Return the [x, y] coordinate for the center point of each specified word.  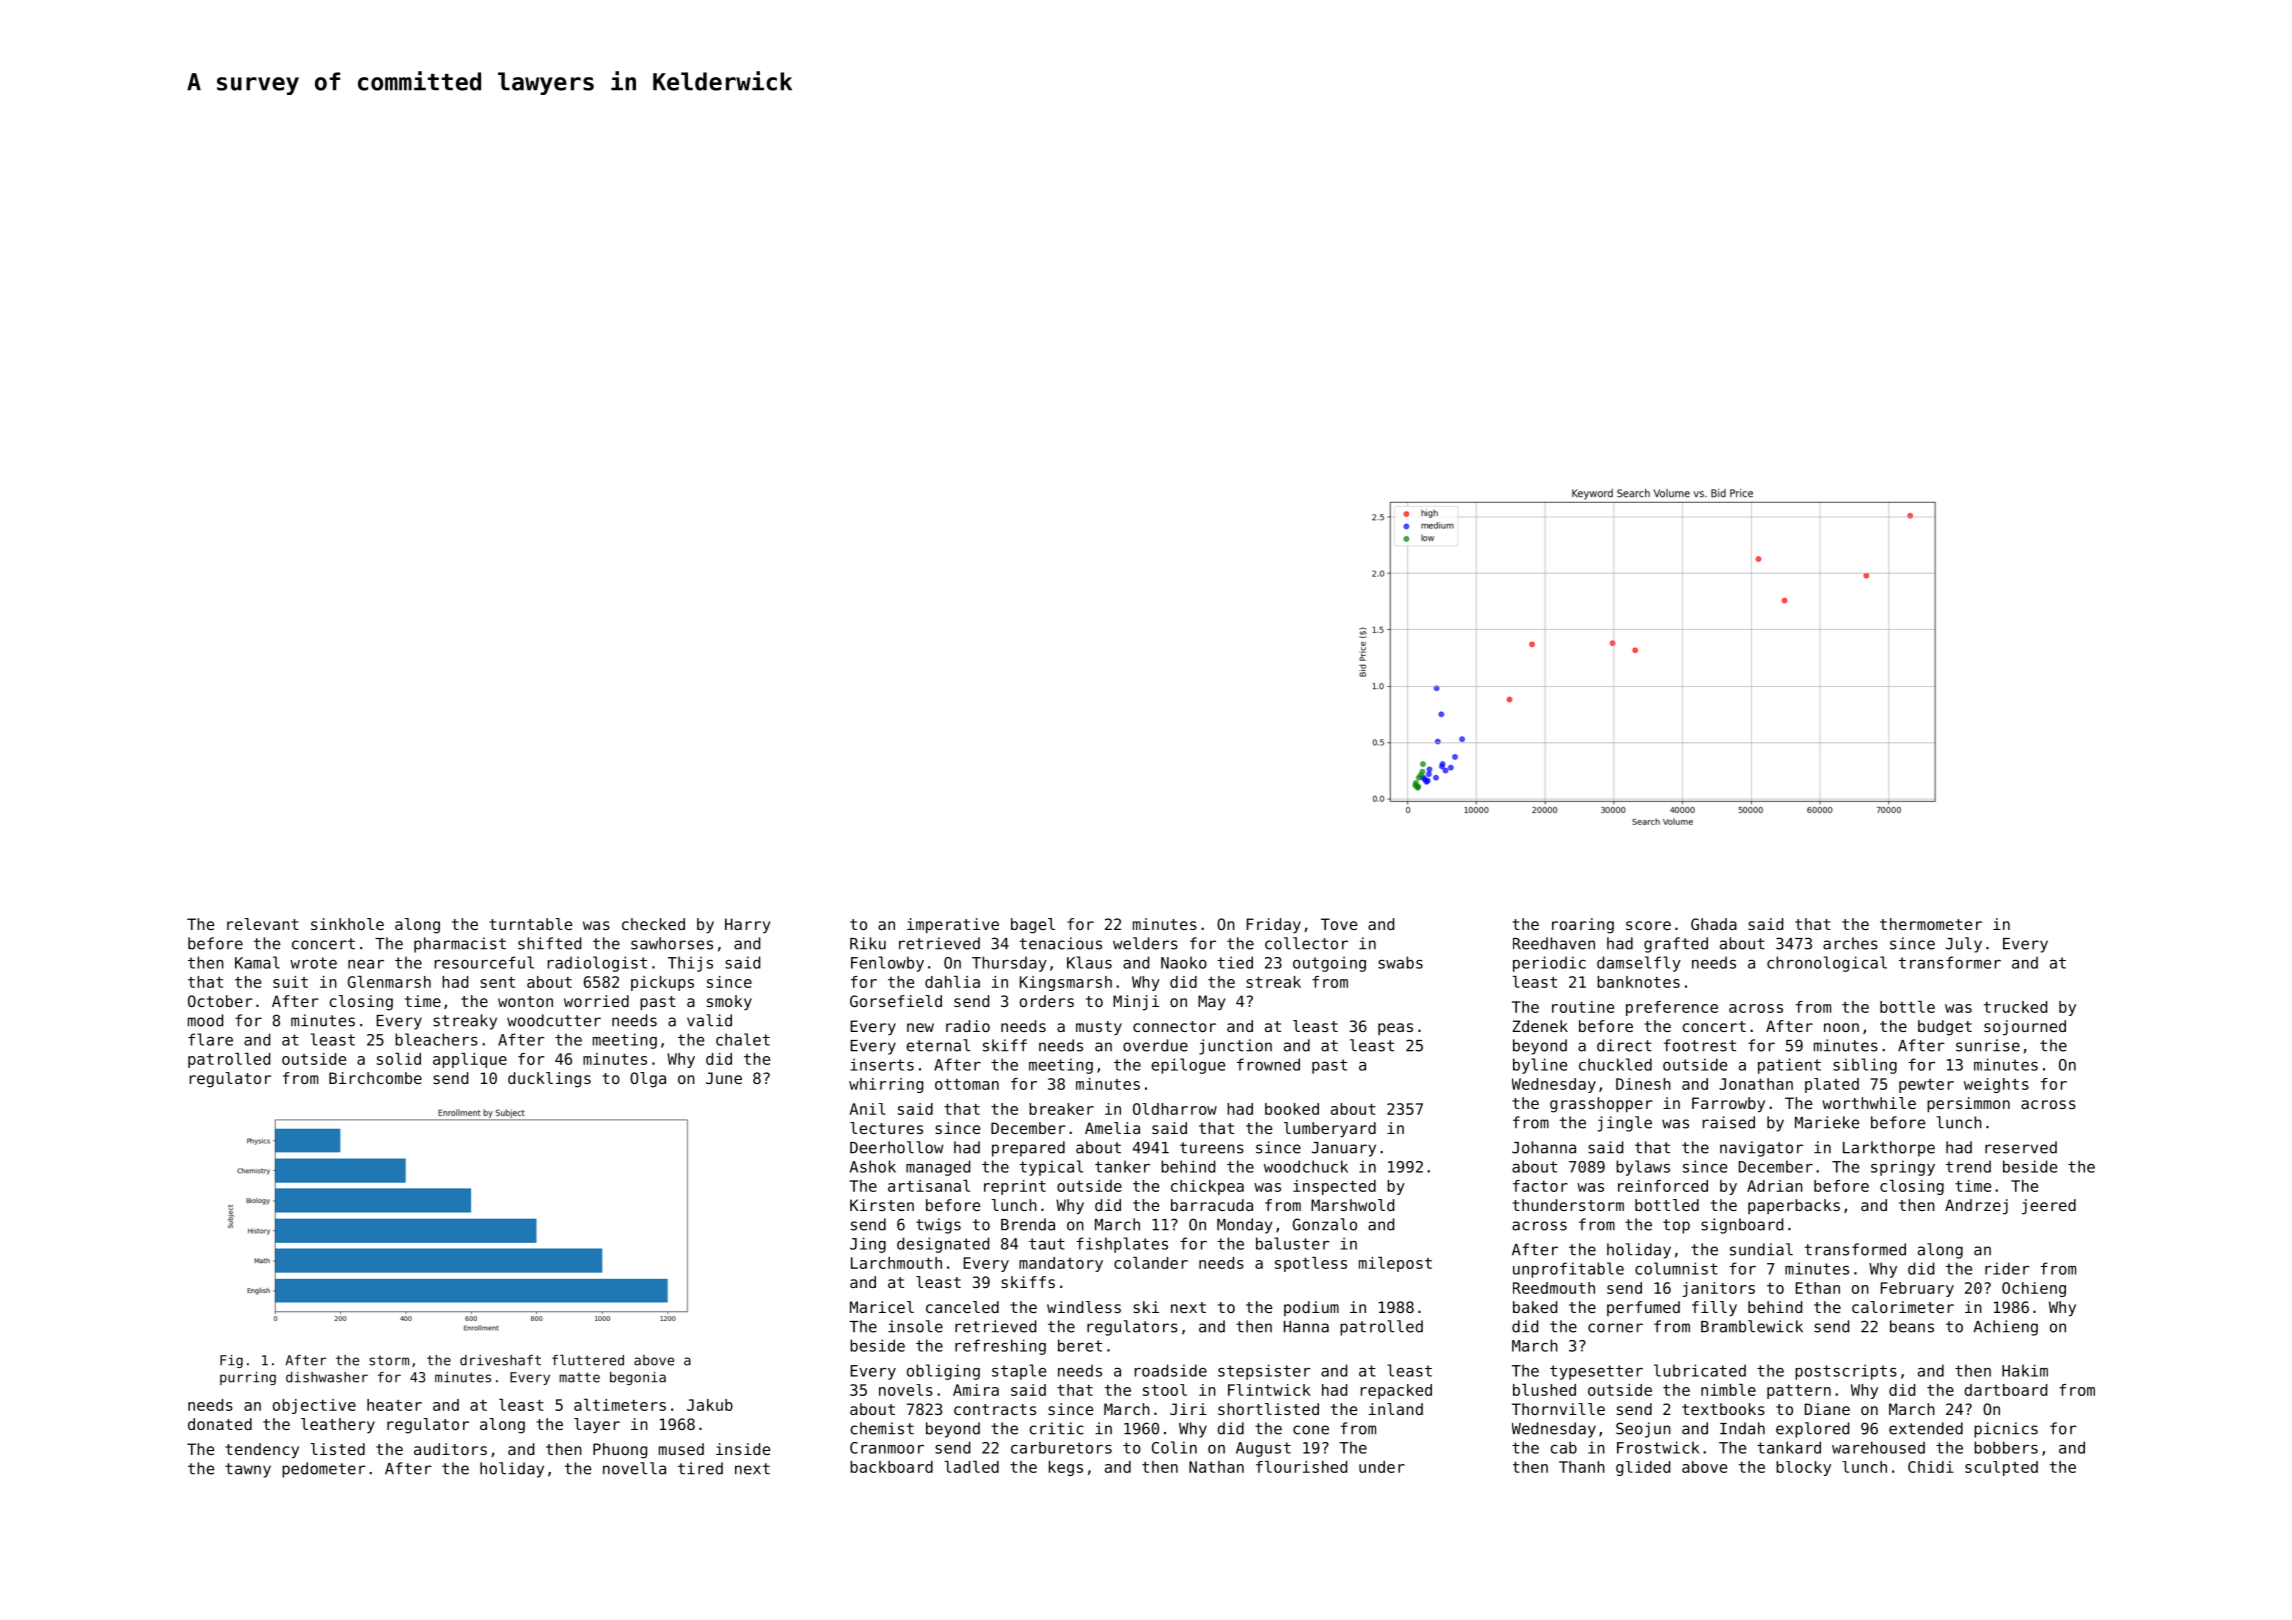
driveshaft [500, 1360]
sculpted [2001, 1468]
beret [1080, 1345]
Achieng [2006, 1328]
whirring [886, 1085]
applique [470, 1060]
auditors [450, 1449]
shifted [549, 943]
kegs [1066, 1468]
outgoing [1329, 964]
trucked [2015, 1007]
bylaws [1643, 1168]
